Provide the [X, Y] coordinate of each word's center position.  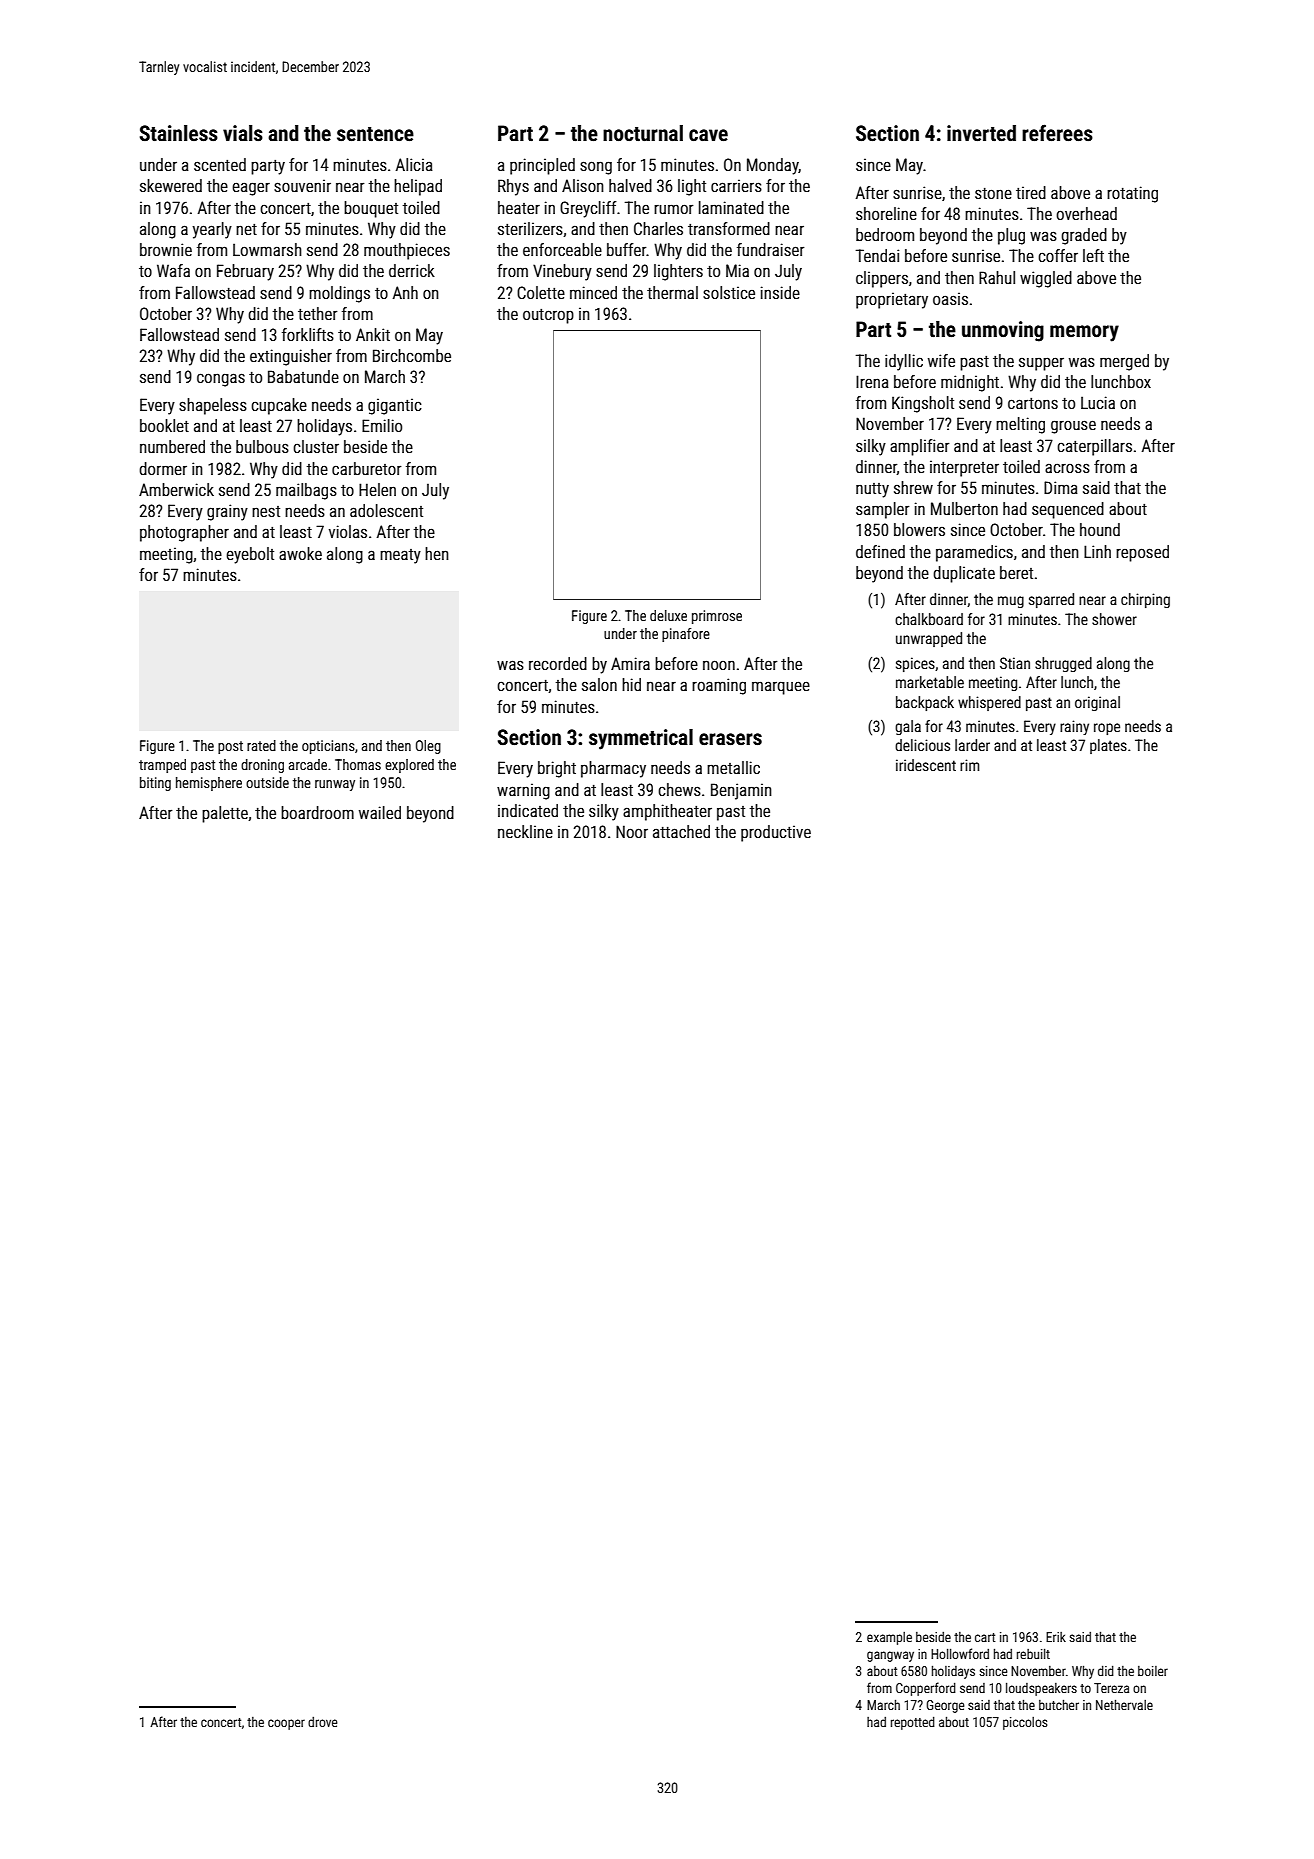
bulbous [262, 446]
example [889, 1638]
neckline [525, 831]
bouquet [371, 209]
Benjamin [741, 791]
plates [1108, 746]
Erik [1056, 1637]
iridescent [926, 765]
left [1093, 255]
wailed [380, 812]
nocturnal [643, 133]
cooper [286, 1724]
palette [225, 814]
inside [780, 292]
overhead [1086, 213]
